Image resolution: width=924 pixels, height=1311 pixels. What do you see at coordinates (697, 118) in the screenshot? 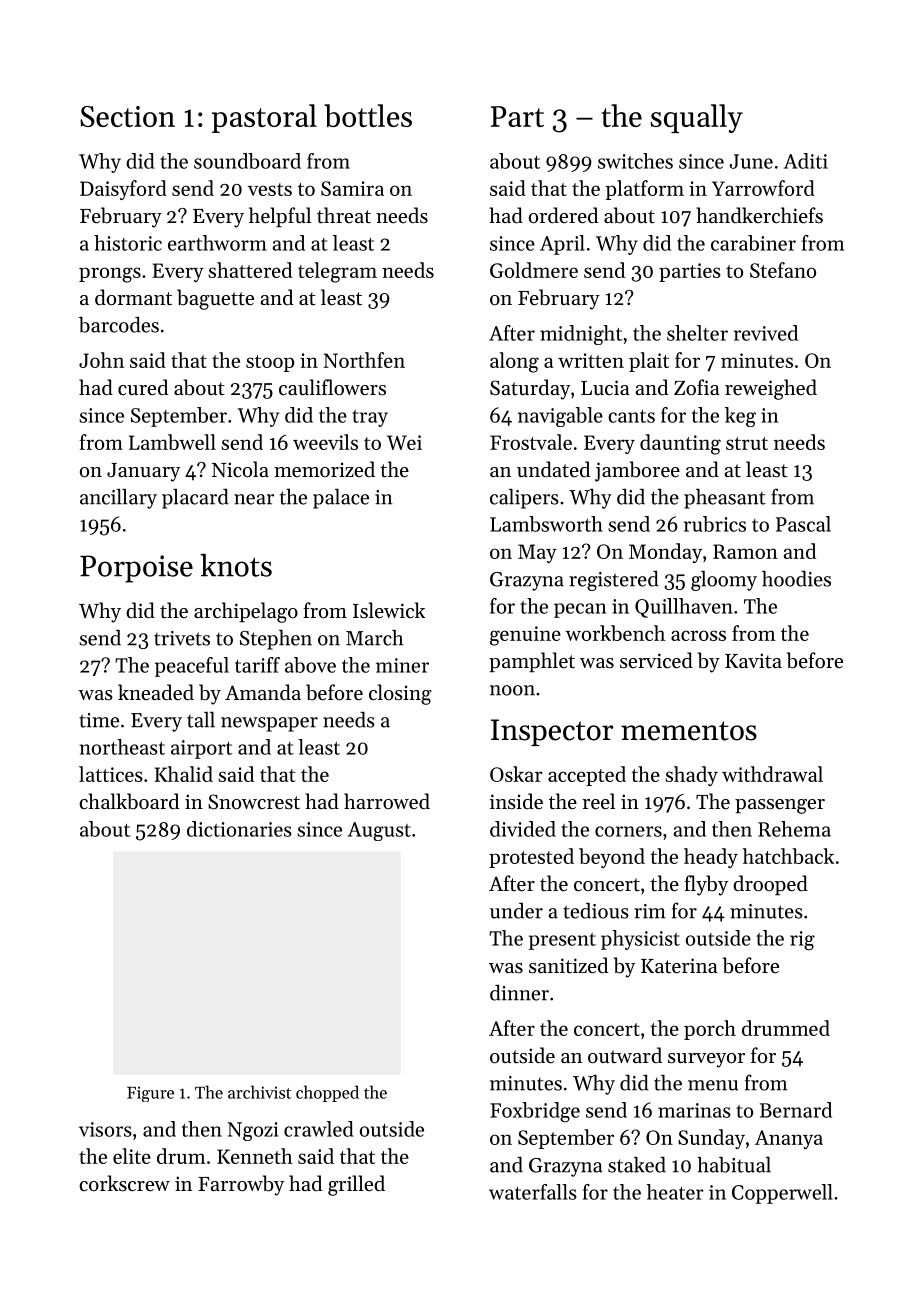
I see `squally` at bounding box center [697, 118].
